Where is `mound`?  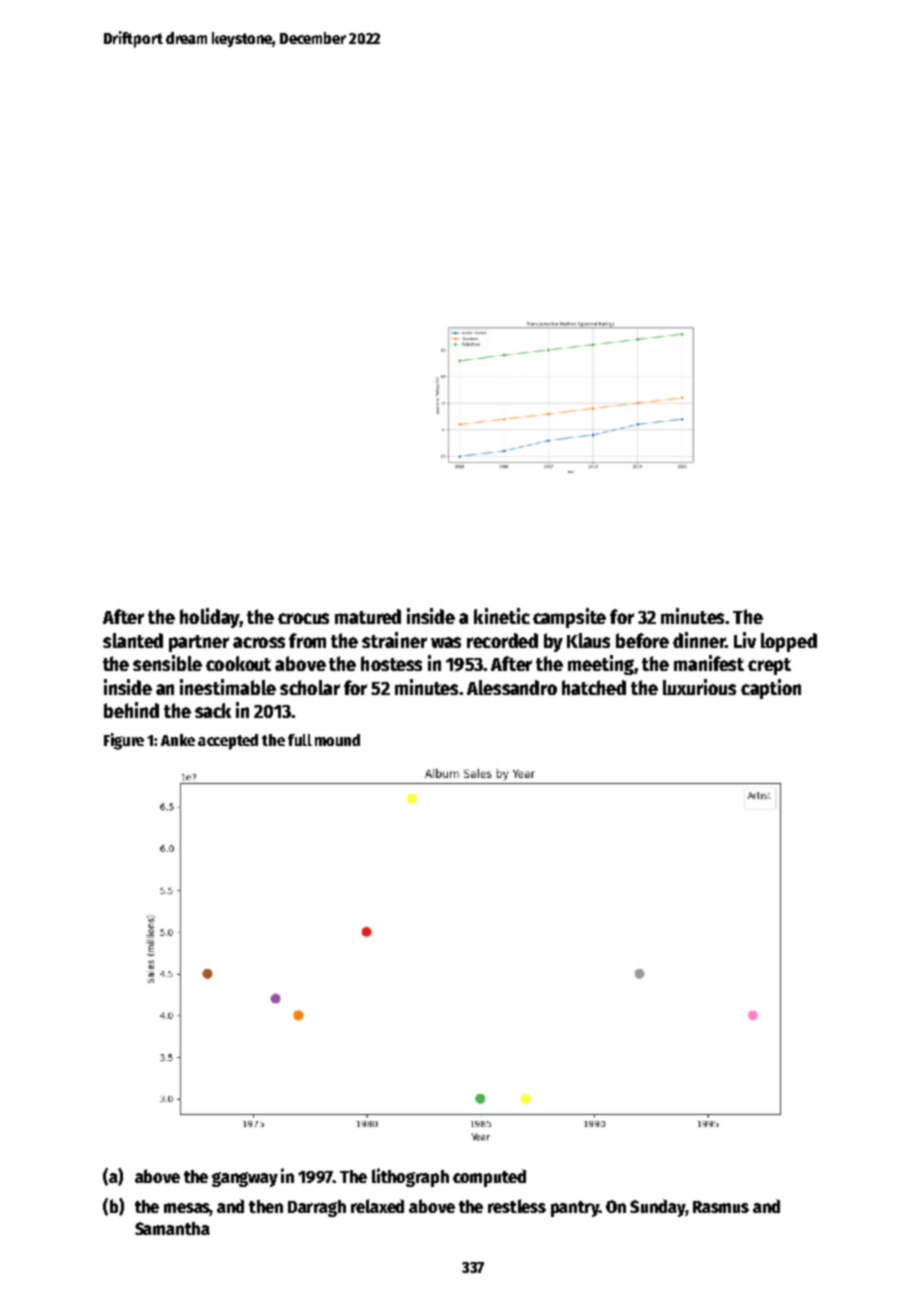
mound is located at coordinates (337, 740).
